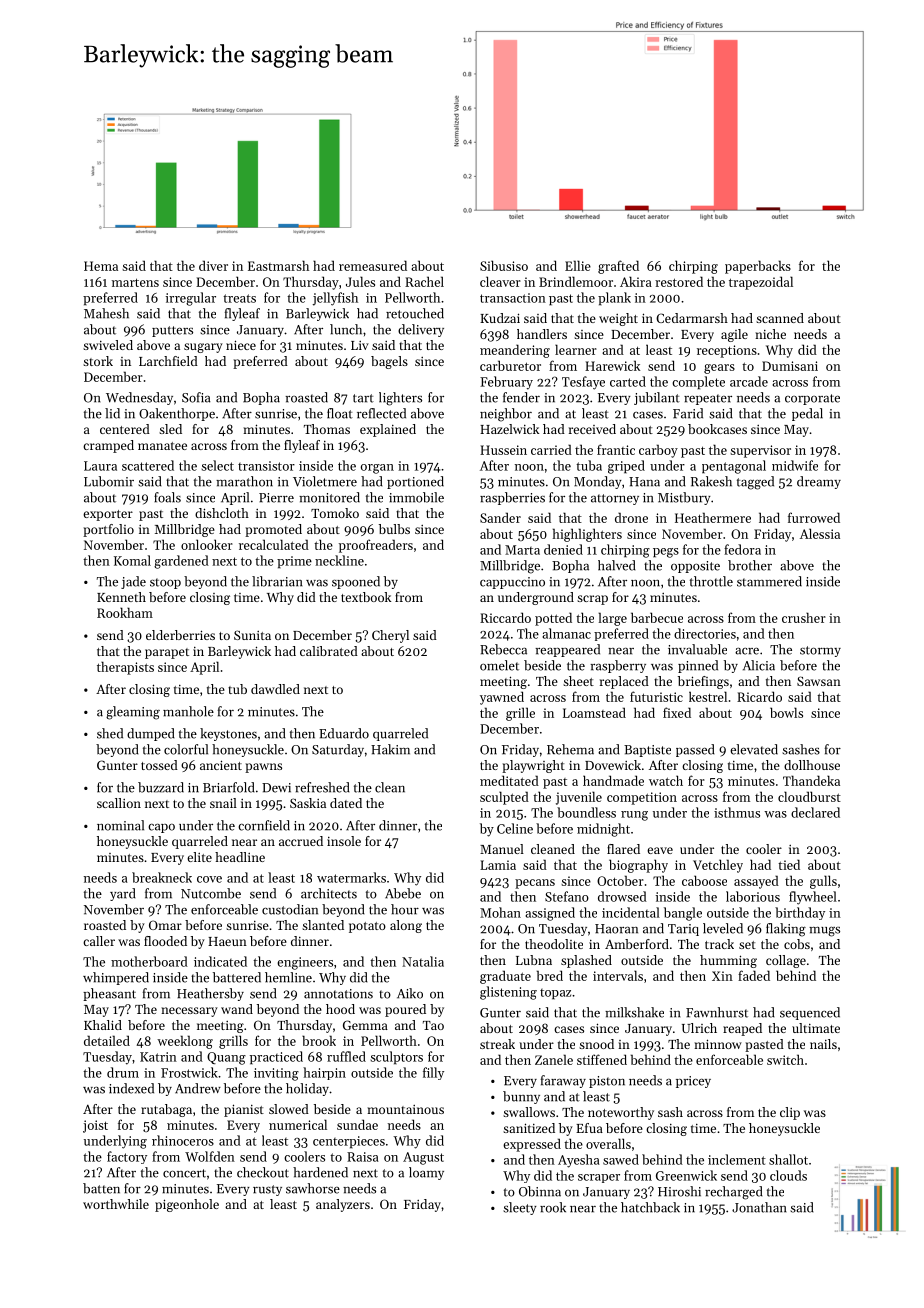 The image size is (924, 1308). What do you see at coordinates (812, 765) in the document?
I see `dollhouse` at bounding box center [812, 765].
